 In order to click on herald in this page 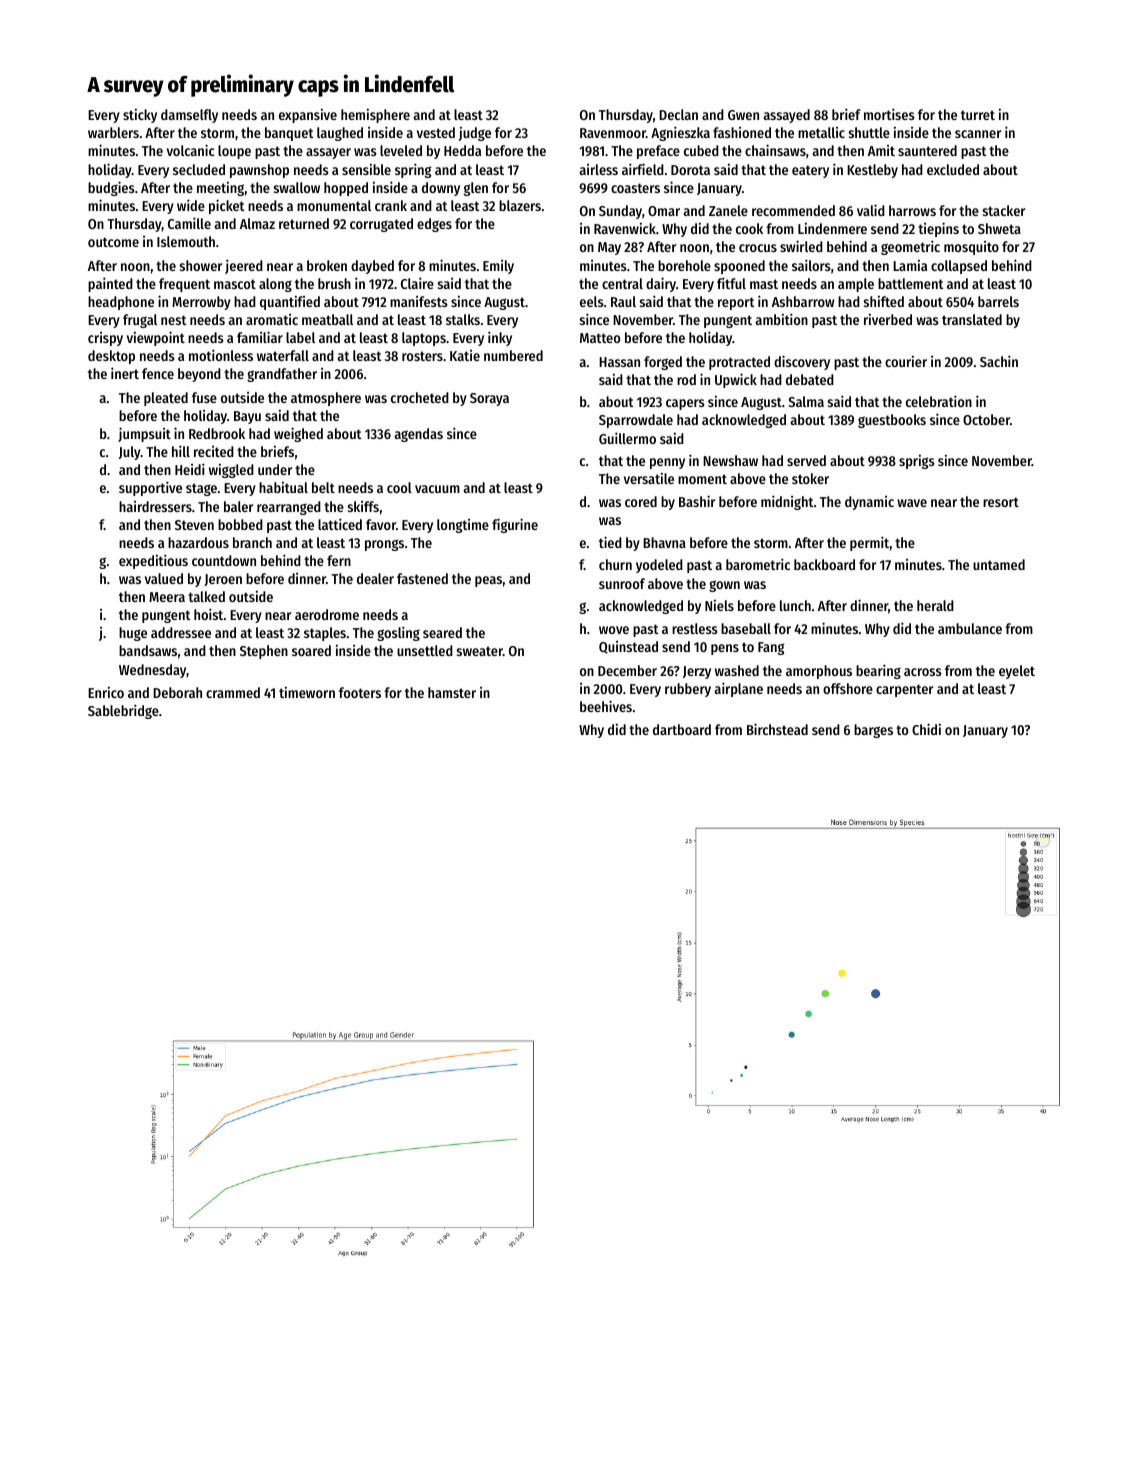, I will do `click(935, 605)`.
